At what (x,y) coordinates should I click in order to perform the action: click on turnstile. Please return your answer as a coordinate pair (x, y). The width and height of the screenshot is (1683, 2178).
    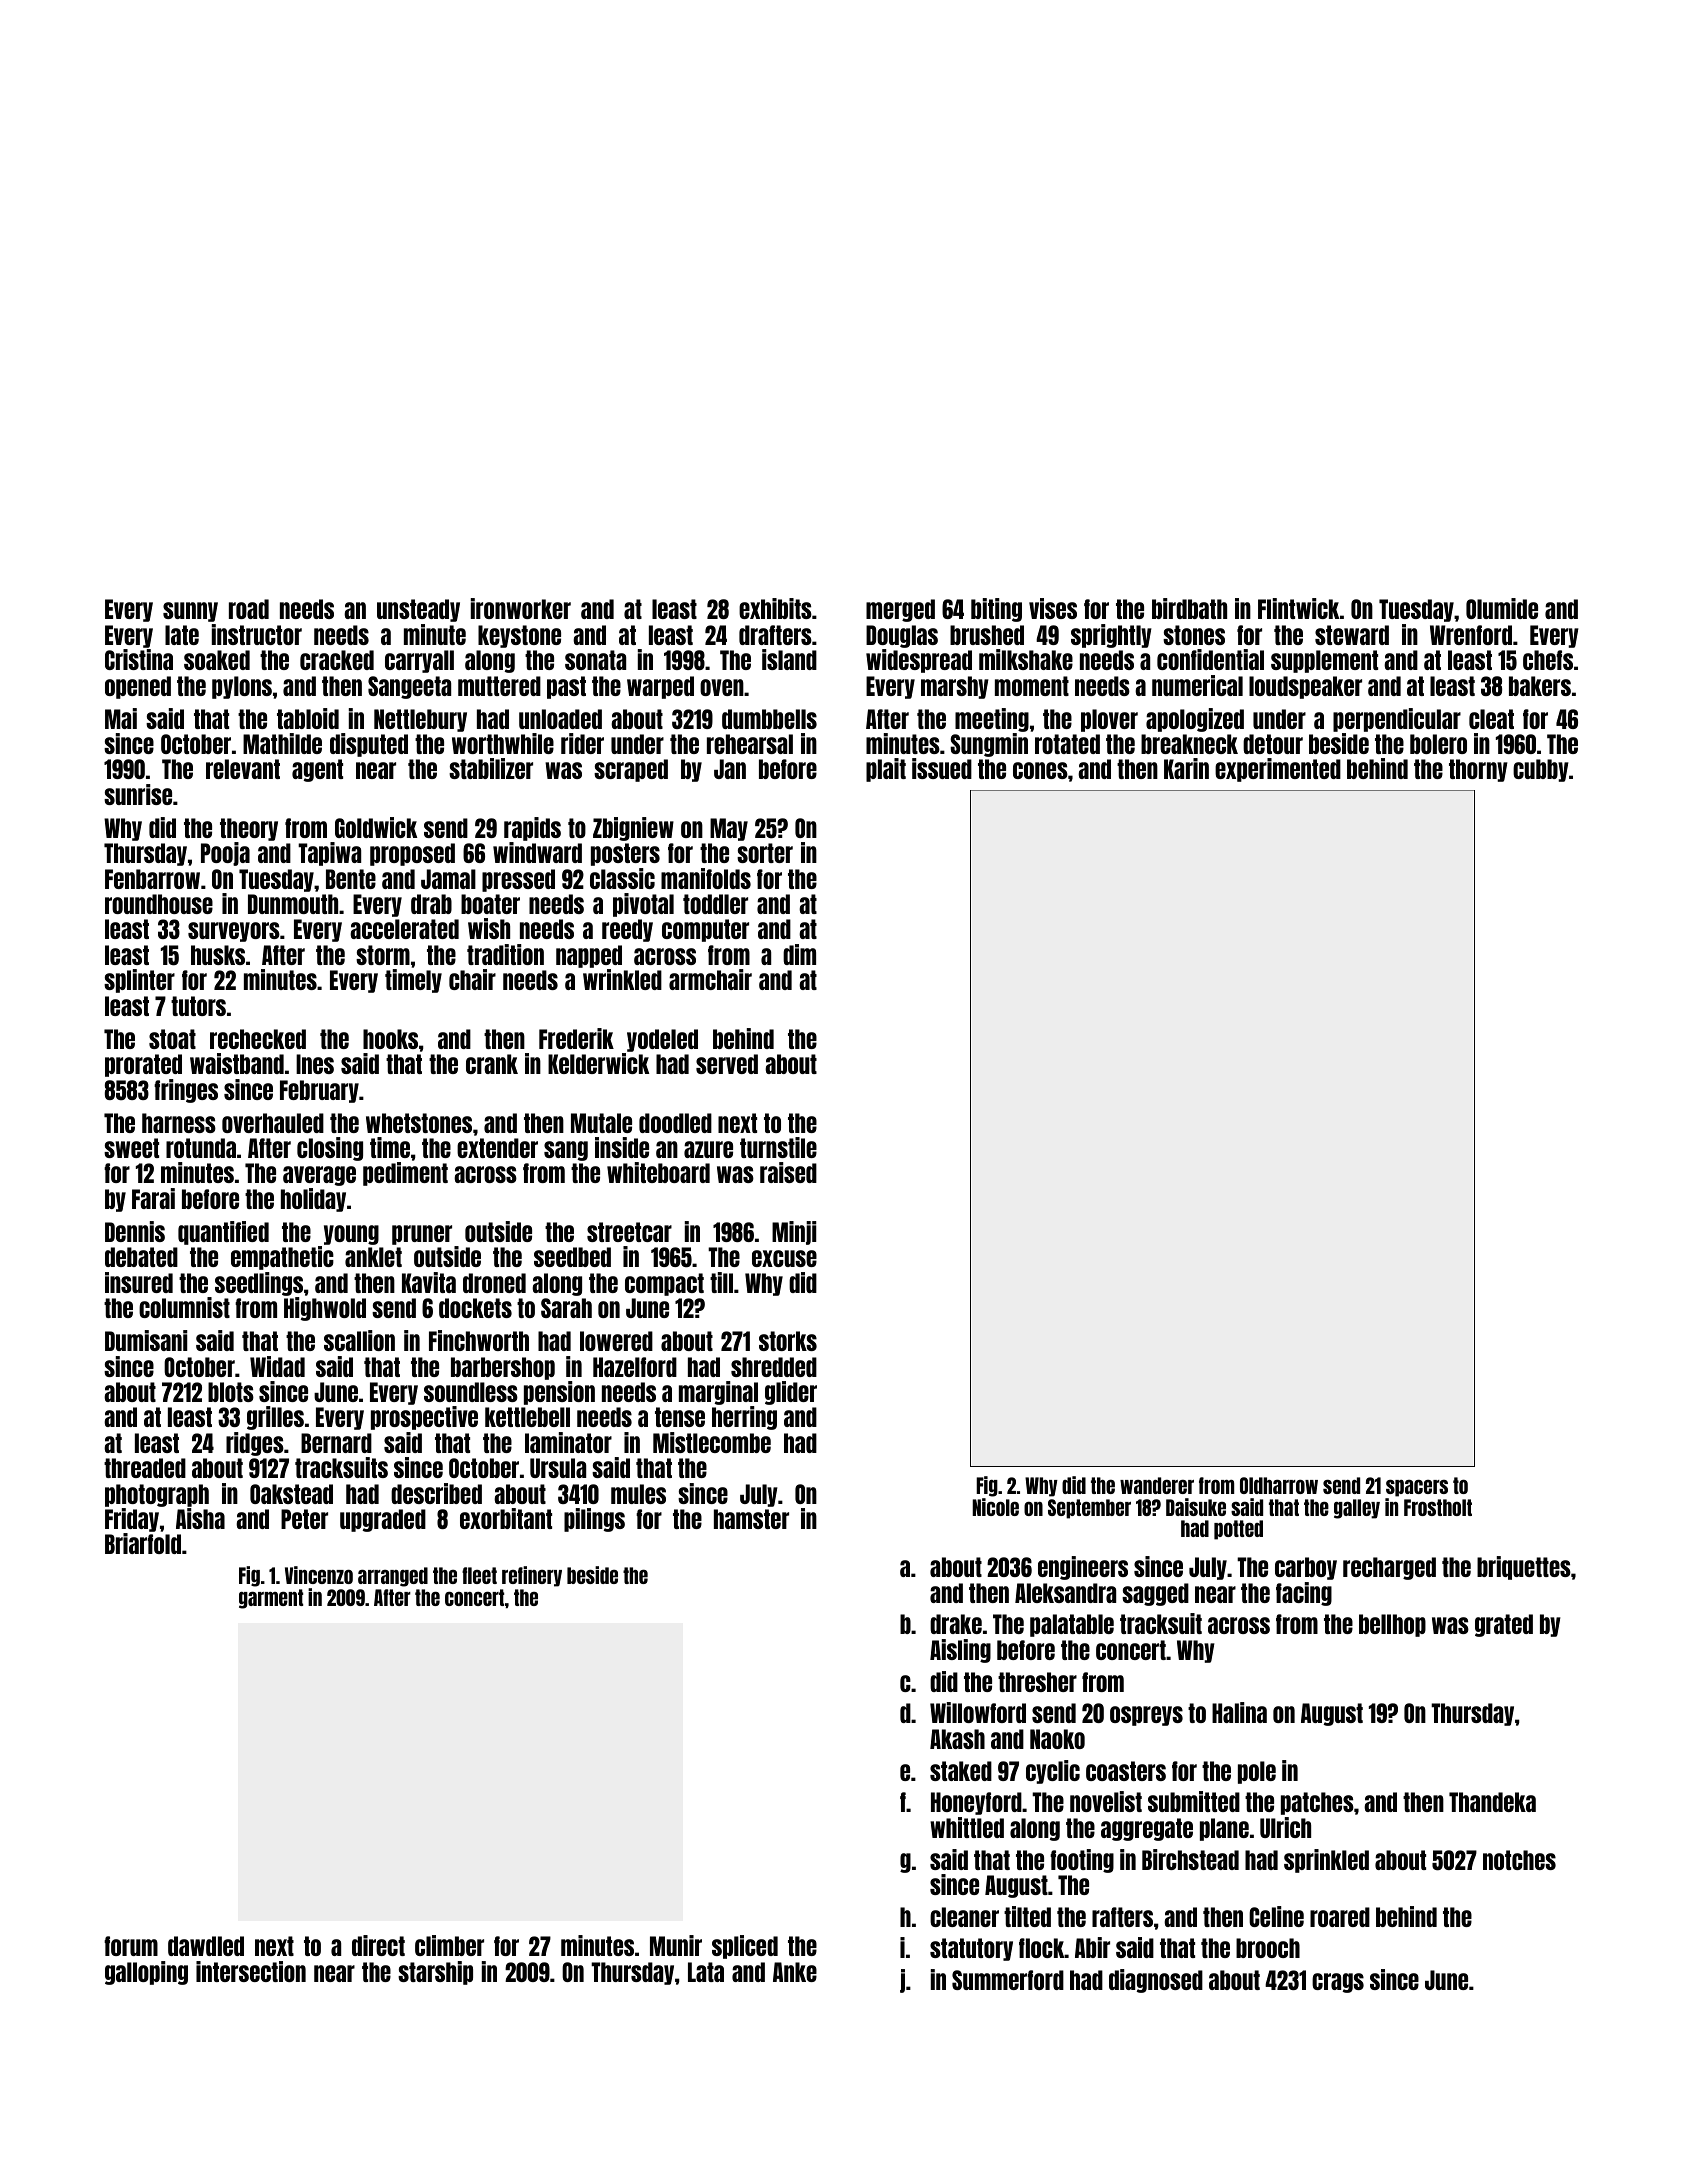
    Looking at the image, I should click on (778, 1147).
